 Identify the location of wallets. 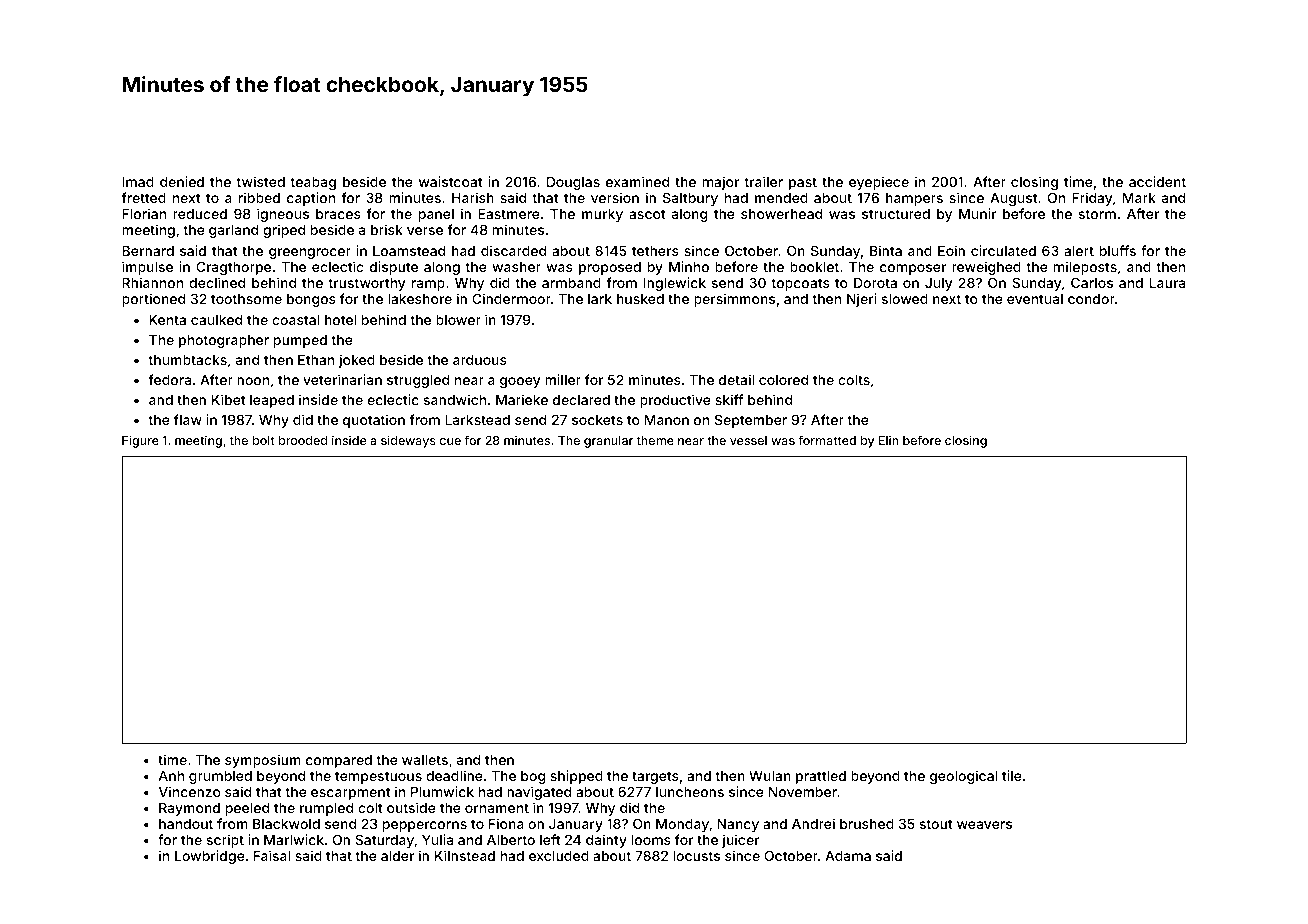
(425, 760).
